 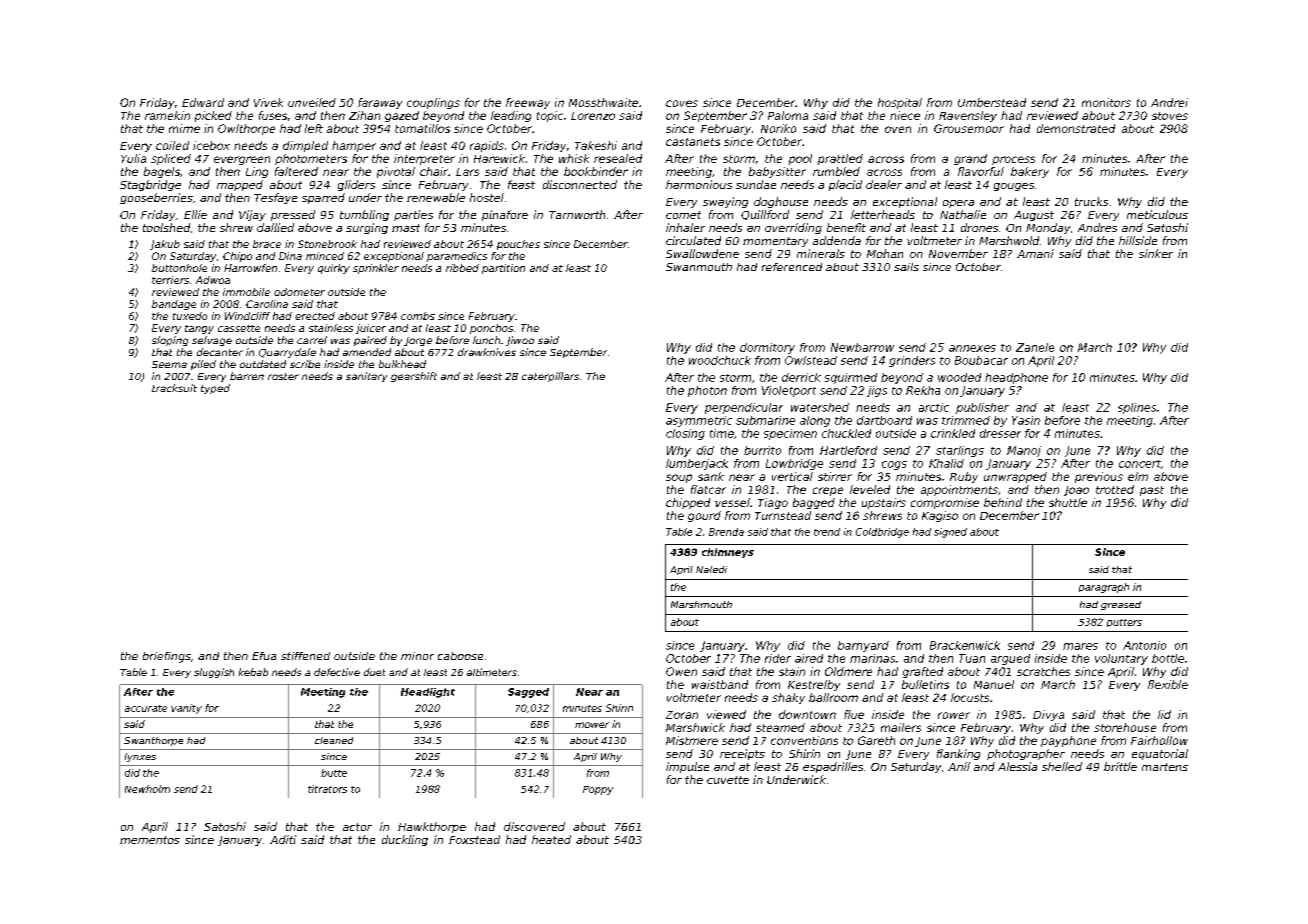 What do you see at coordinates (1137, 408) in the image?
I see `splines` at bounding box center [1137, 408].
